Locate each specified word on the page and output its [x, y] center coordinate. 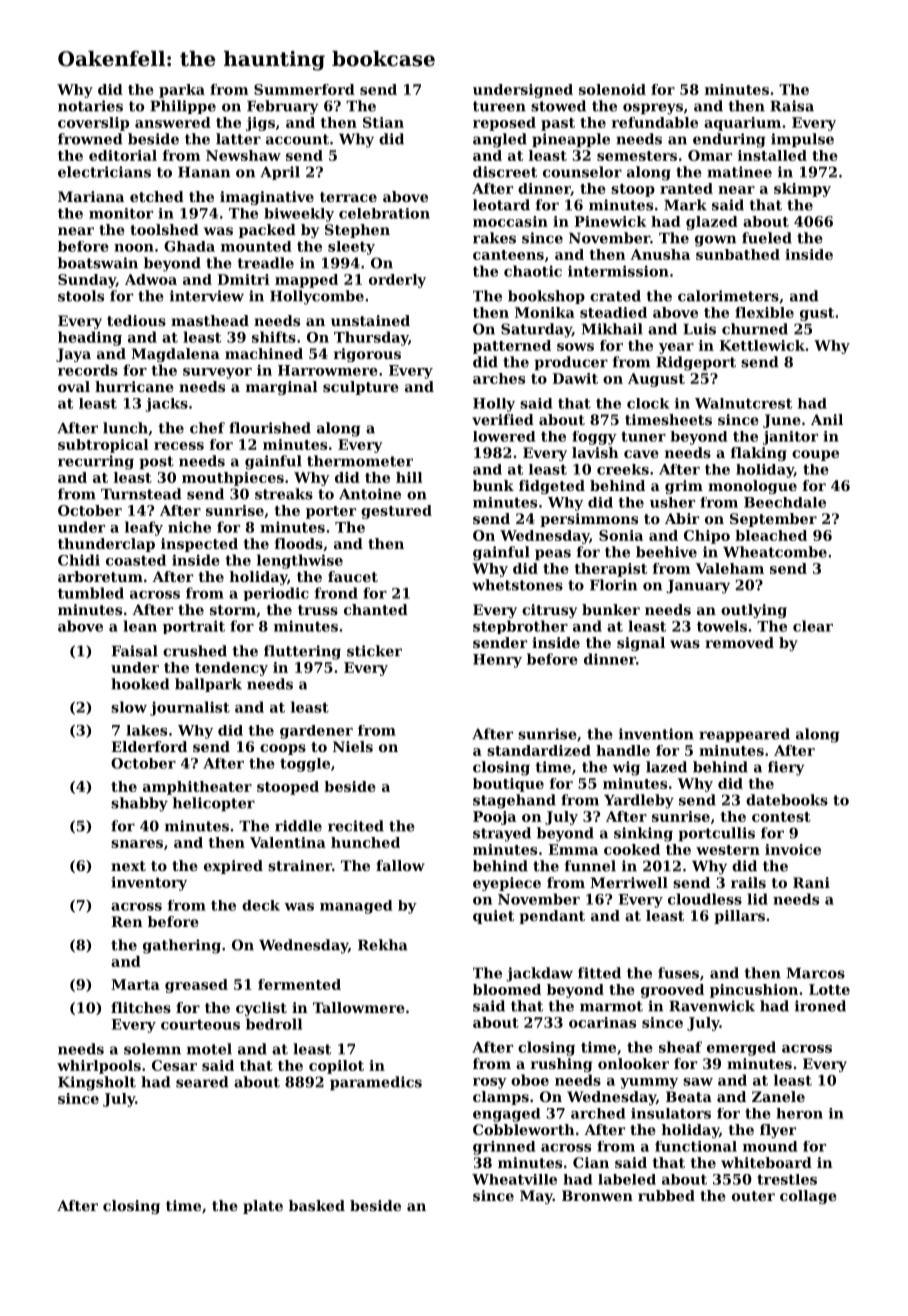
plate [263, 1207]
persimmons [589, 520]
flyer [778, 1131]
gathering [182, 946]
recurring [96, 462]
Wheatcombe [775, 552]
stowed [558, 106]
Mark [685, 205]
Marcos [816, 973]
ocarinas [602, 1022]
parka [182, 91]
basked [317, 1205]
